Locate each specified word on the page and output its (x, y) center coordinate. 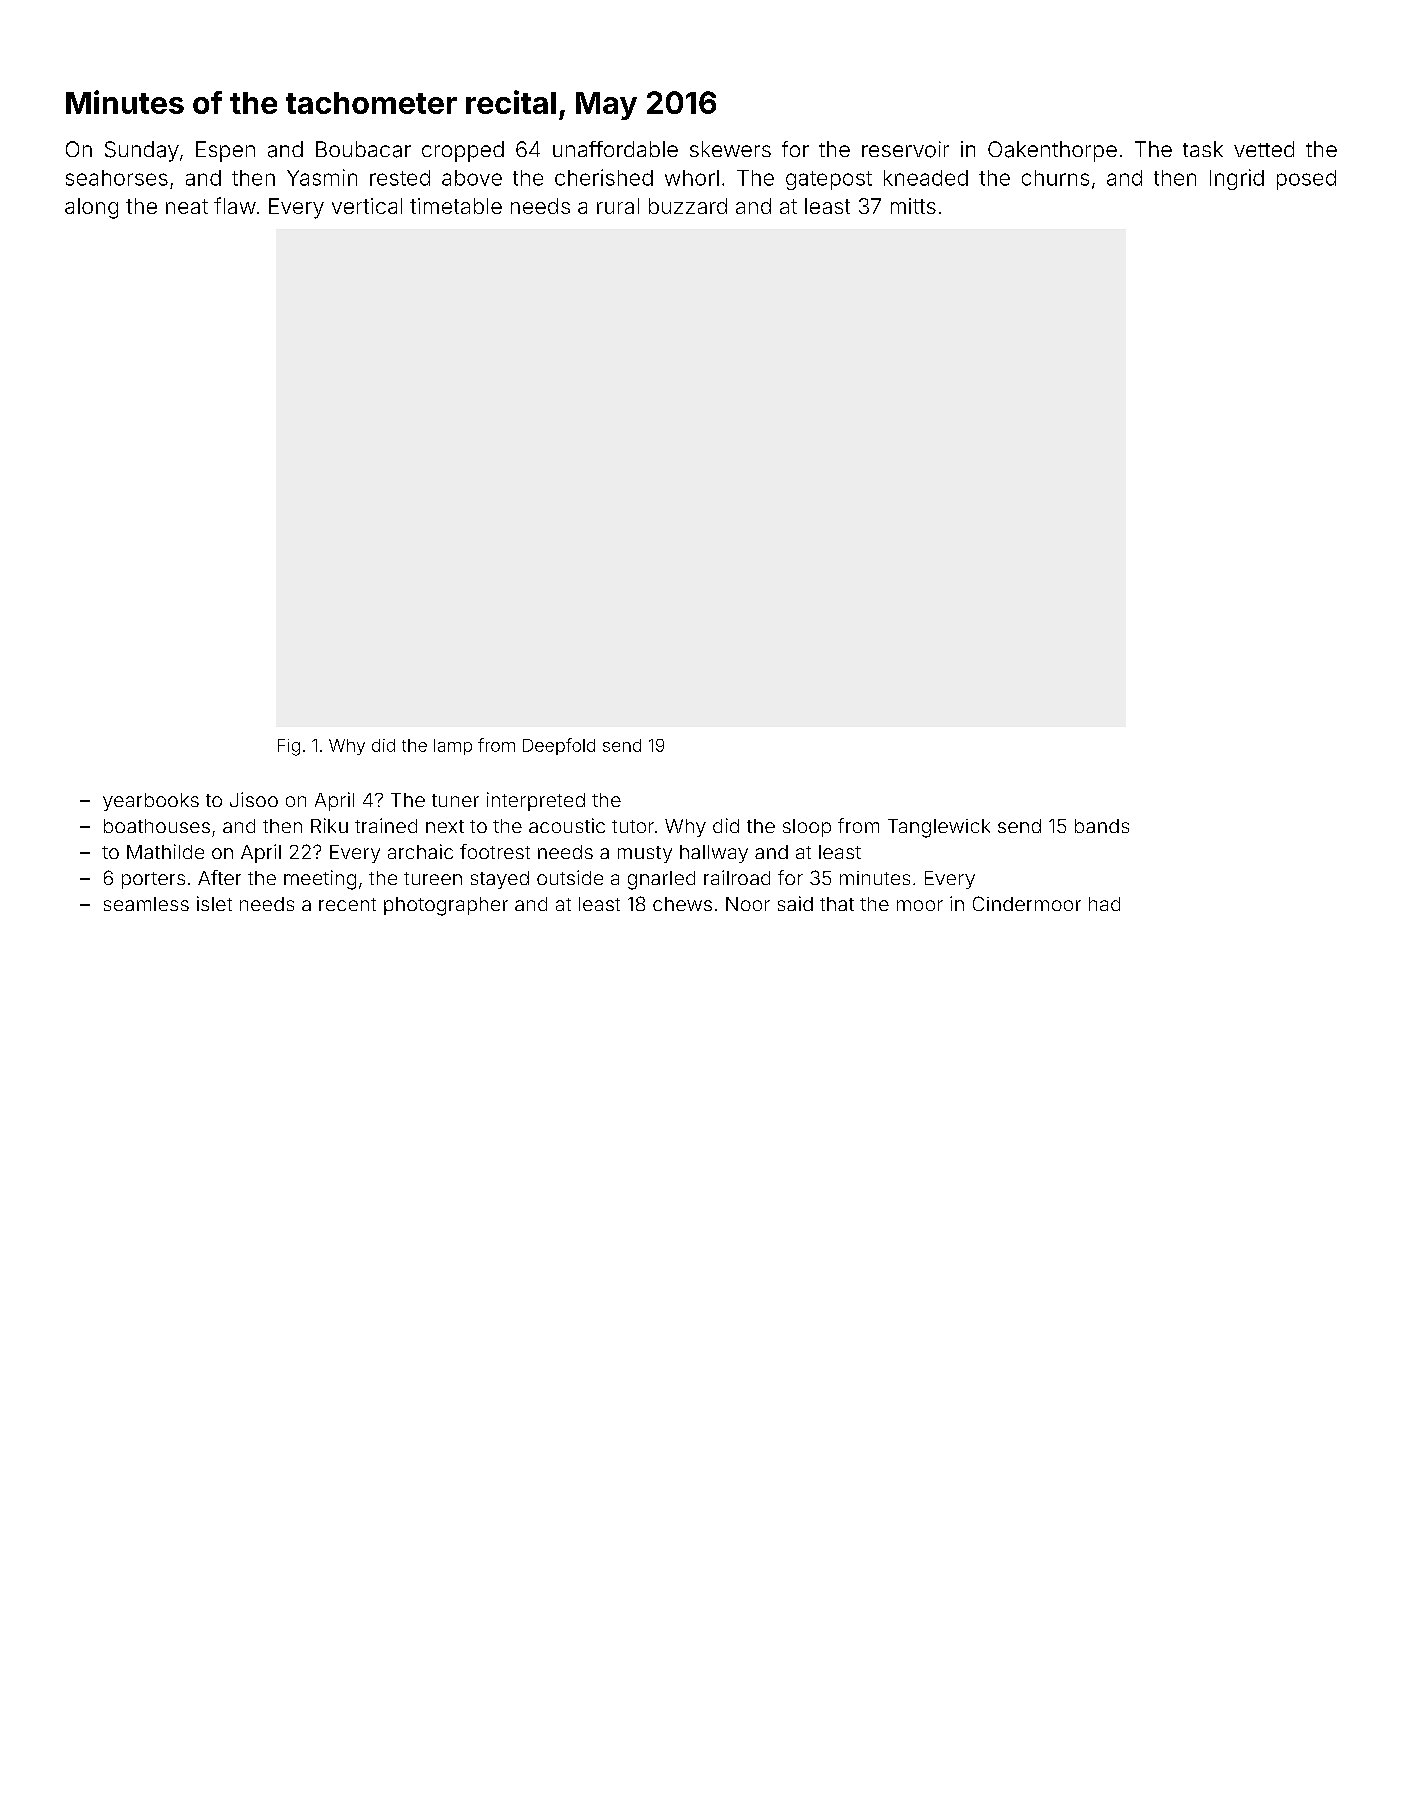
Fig (289, 747)
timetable (456, 206)
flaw (235, 205)
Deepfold (559, 746)
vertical (367, 206)
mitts (913, 206)
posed (1306, 180)
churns (1055, 178)
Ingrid (1237, 179)
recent (347, 904)
